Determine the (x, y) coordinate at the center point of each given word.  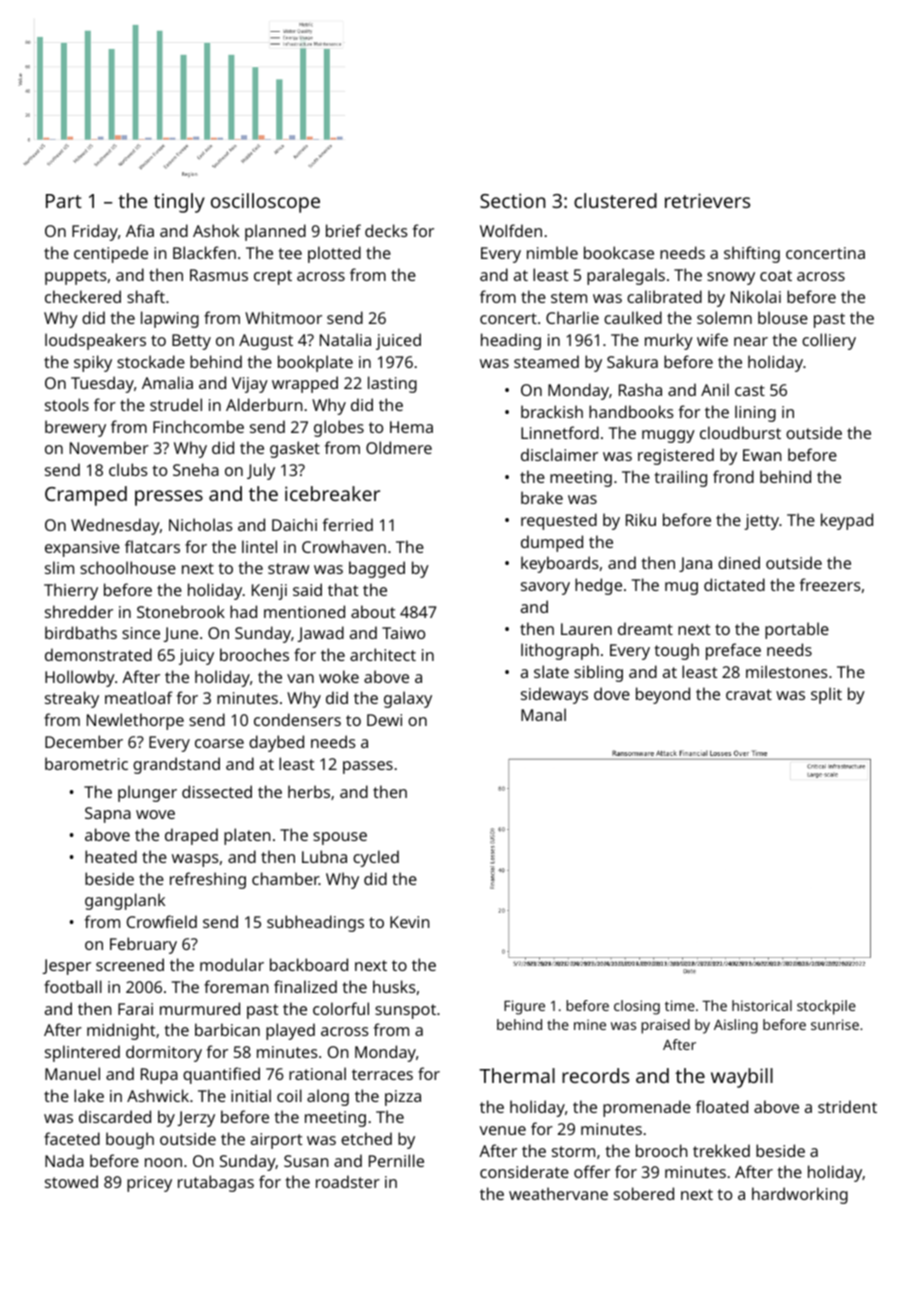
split (826, 695)
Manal (543, 714)
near (751, 341)
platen (247, 836)
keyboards (560, 564)
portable (797, 630)
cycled (376, 858)
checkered (83, 296)
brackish (552, 411)
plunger (147, 793)
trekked (721, 1150)
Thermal (517, 1075)
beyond (663, 695)
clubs (128, 469)
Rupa (159, 1076)
